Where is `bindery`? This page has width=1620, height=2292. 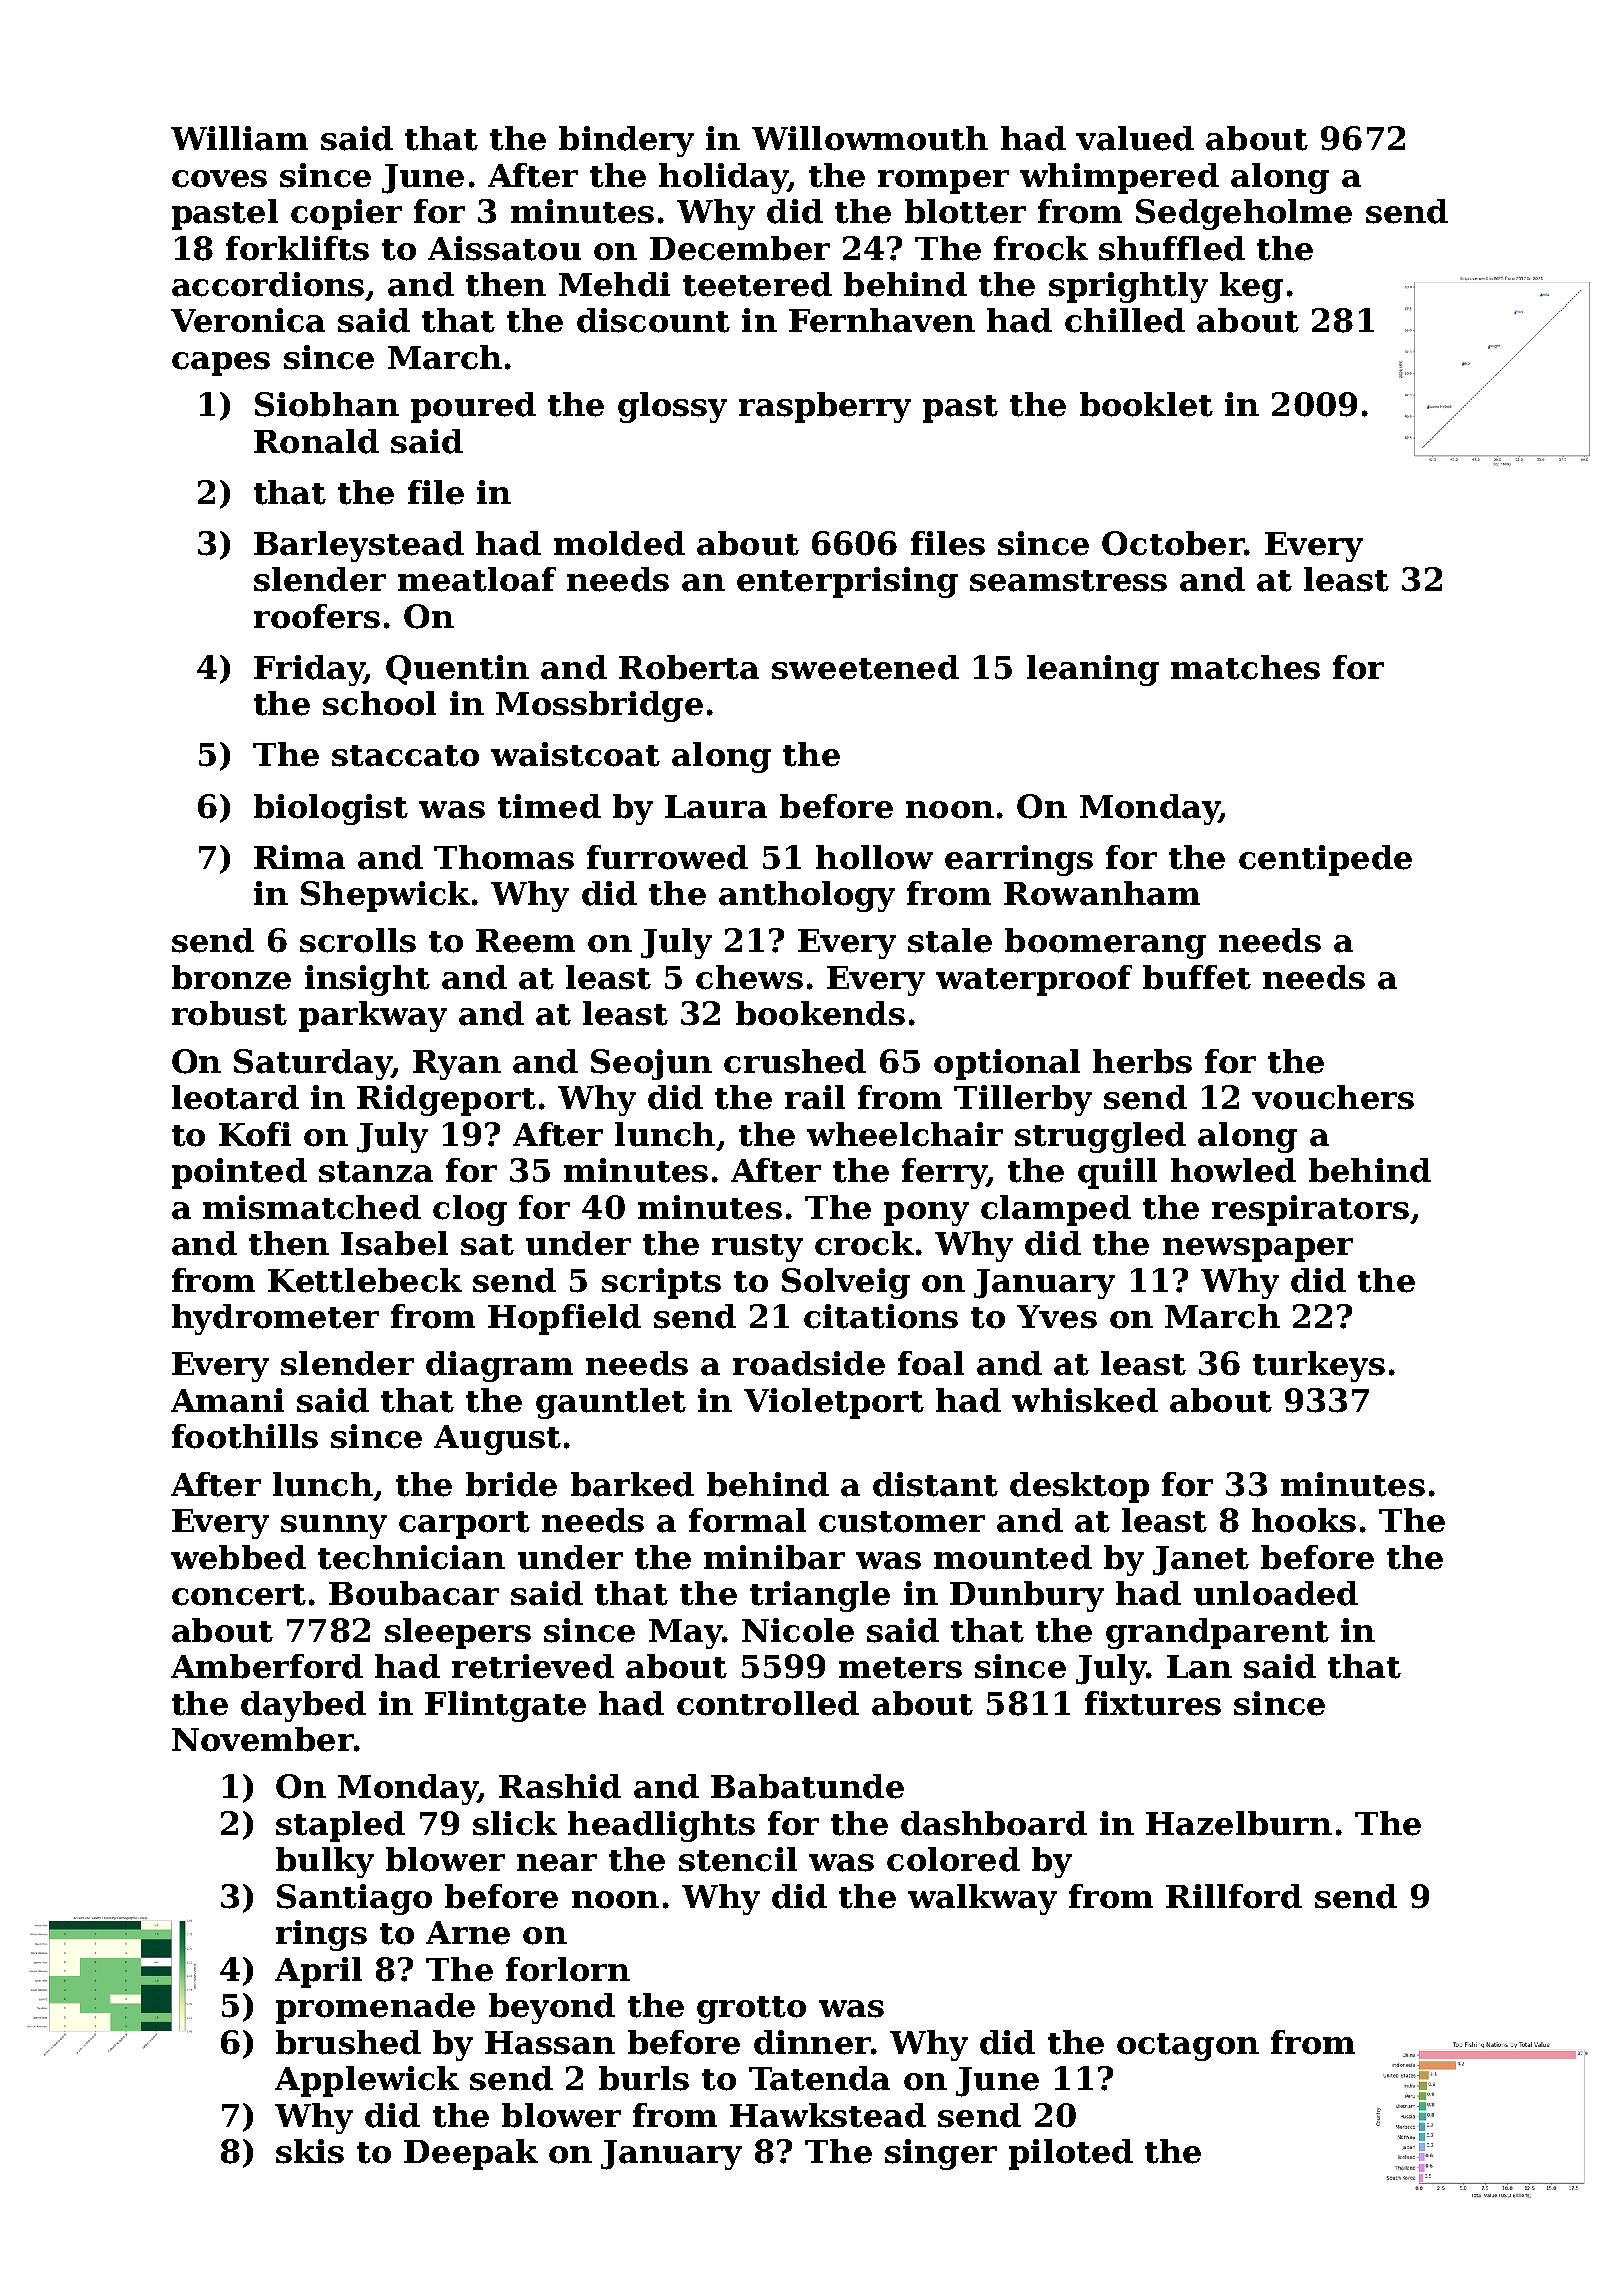
bindery is located at coordinates (626, 141).
